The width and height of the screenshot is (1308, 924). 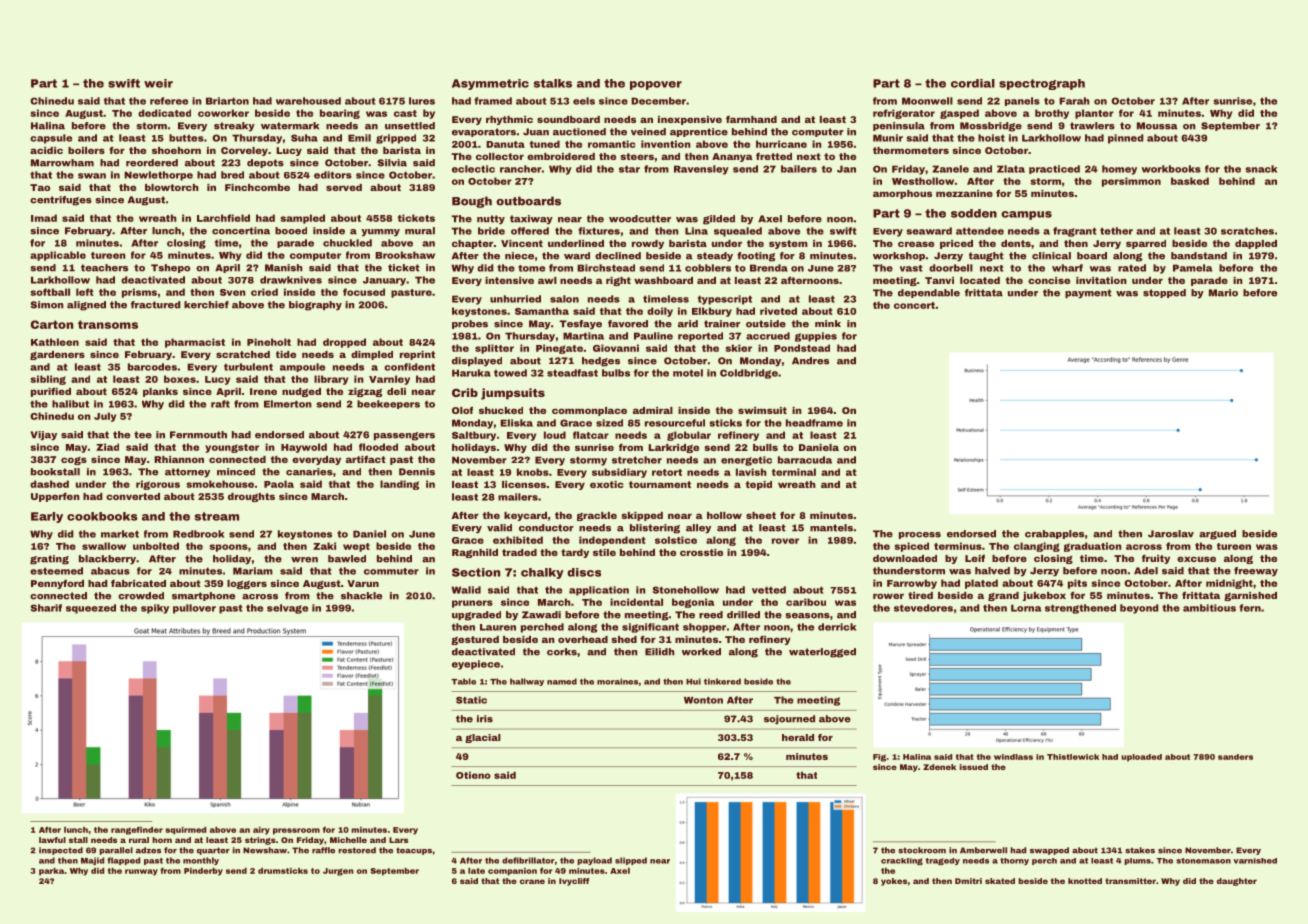 I want to click on Paola, so click(x=279, y=484).
